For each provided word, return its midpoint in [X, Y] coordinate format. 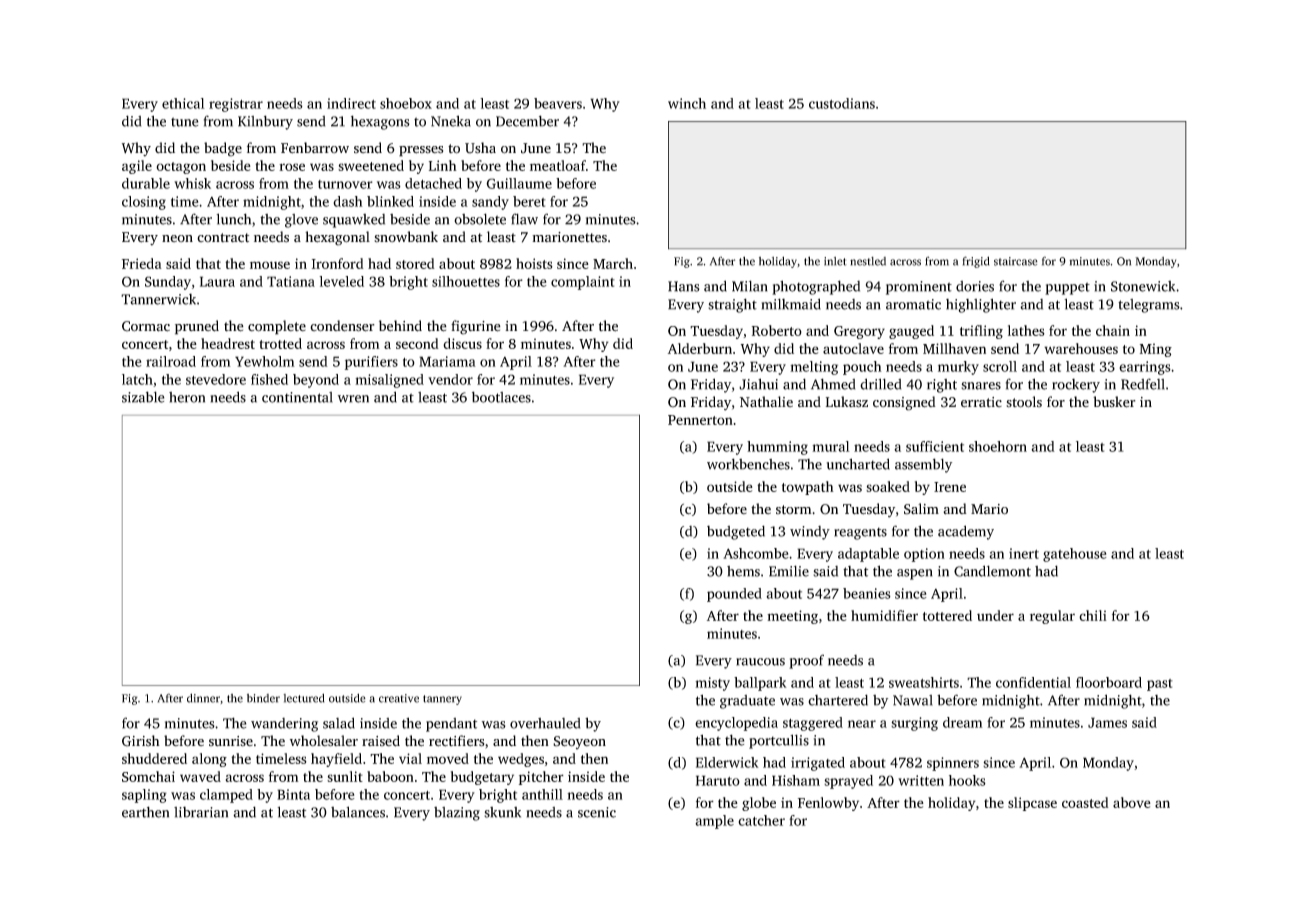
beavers [558, 103]
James [1107, 722]
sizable [143, 397]
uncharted [858, 464]
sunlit [345, 776]
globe [759, 804]
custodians [842, 103]
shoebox [406, 103]
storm [794, 509]
